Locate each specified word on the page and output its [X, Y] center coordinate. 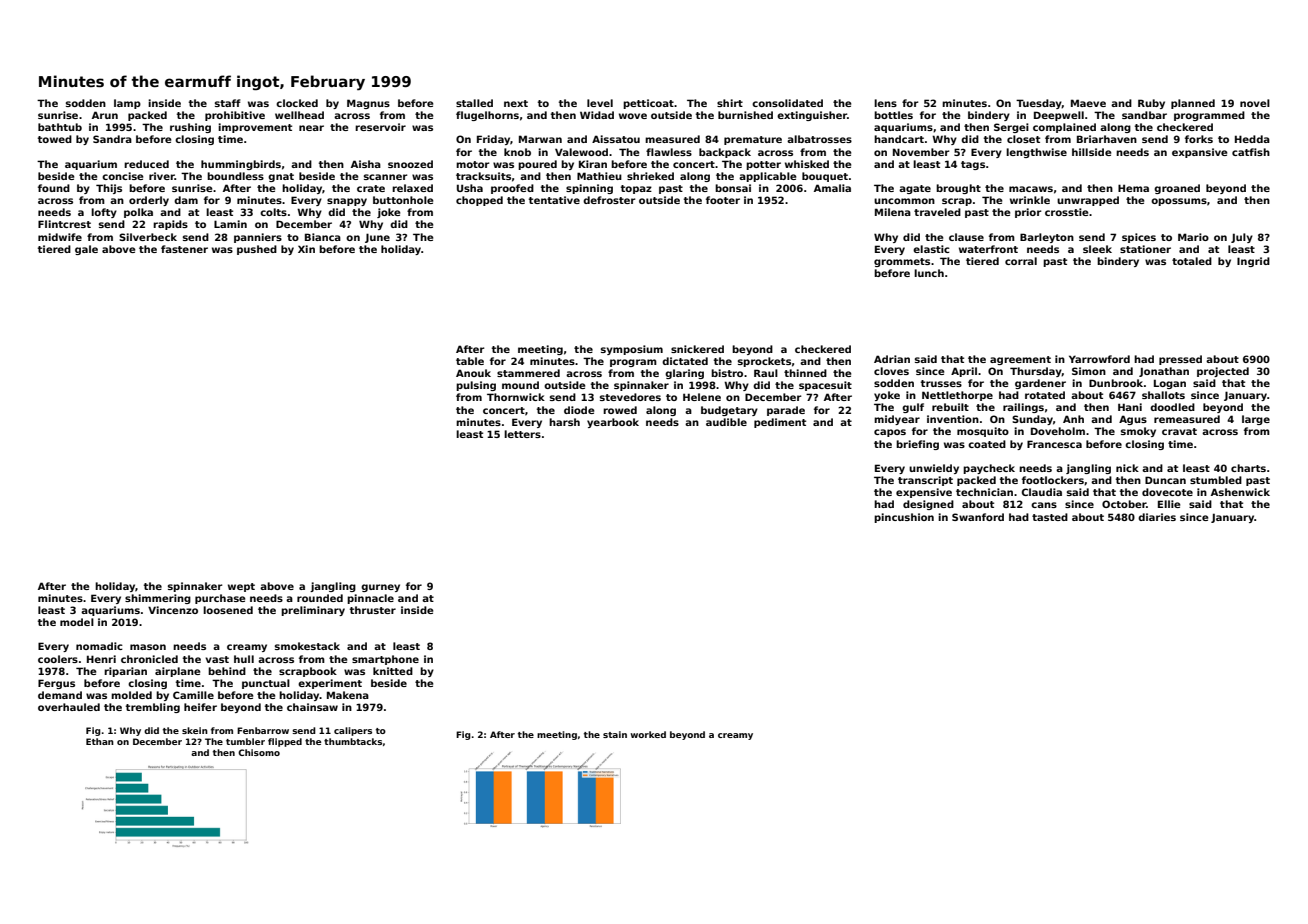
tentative [554, 200]
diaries [1157, 517]
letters [522, 434]
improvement [255, 128]
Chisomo [259, 752]
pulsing [476, 386]
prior [1028, 213]
